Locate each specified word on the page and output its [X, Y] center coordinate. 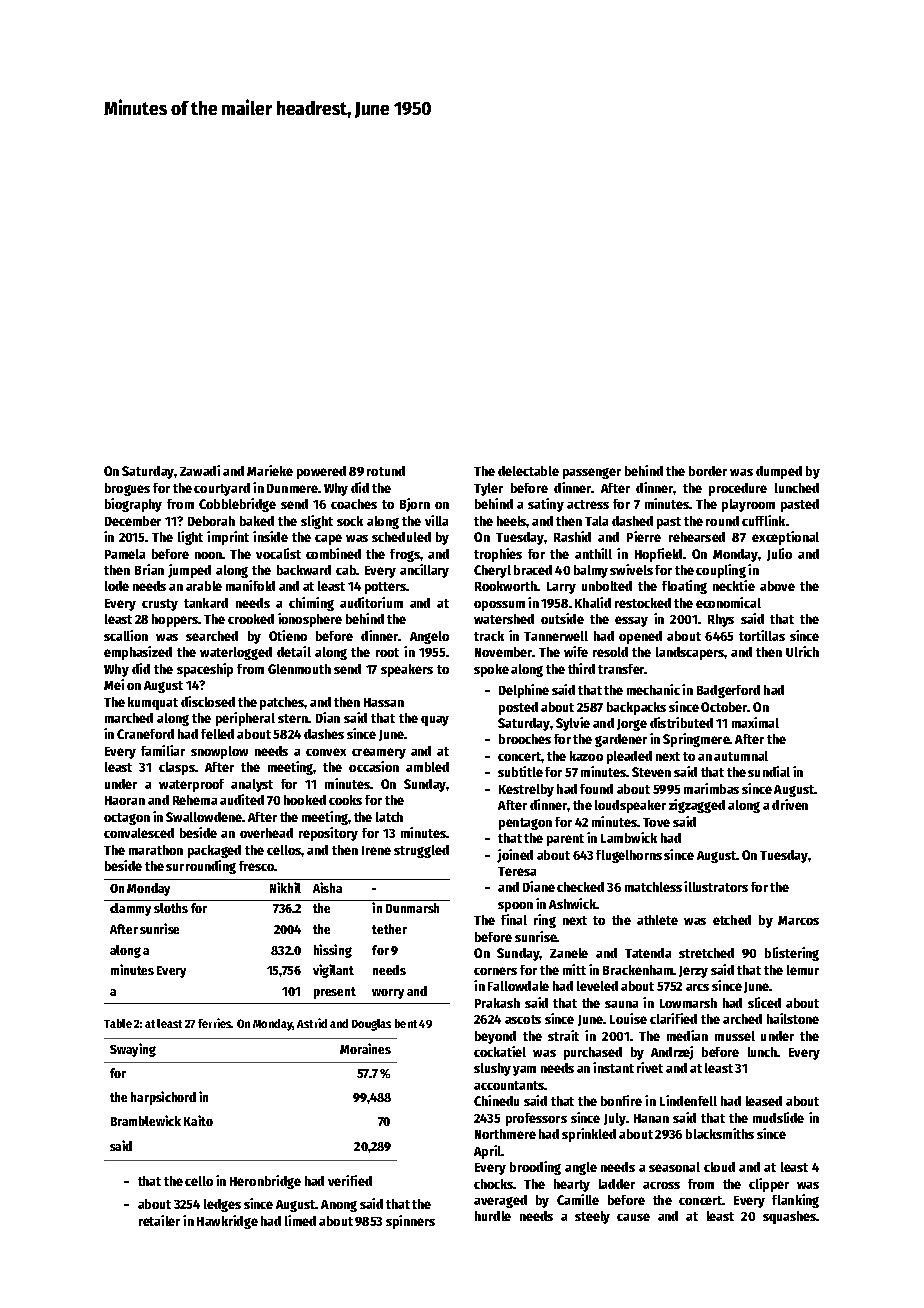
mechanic [653, 689]
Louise [628, 1018]
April [488, 1152]
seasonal [674, 1167]
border [708, 471]
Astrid [312, 1023]
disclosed [208, 701]
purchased [593, 1053]
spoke [491, 670]
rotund [386, 471]
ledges [222, 1205]
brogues [127, 489]
